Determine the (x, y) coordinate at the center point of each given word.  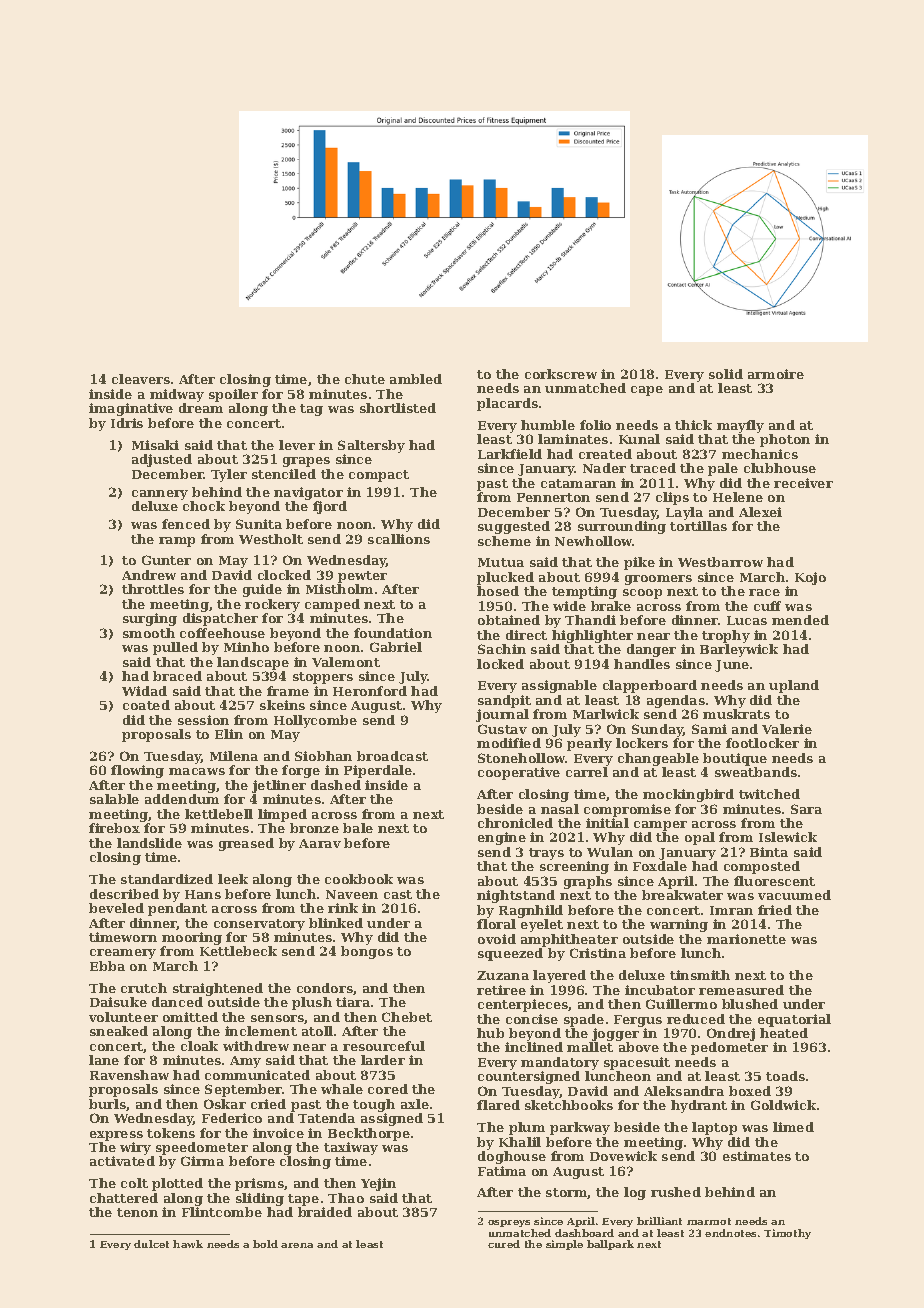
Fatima (502, 1171)
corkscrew (561, 374)
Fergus (638, 1021)
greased (246, 844)
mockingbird (688, 795)
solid (726, 374)
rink (343, 908)
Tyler (229, 475)
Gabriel (396, 647)
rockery (272, 605)
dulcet (151, 1244)
